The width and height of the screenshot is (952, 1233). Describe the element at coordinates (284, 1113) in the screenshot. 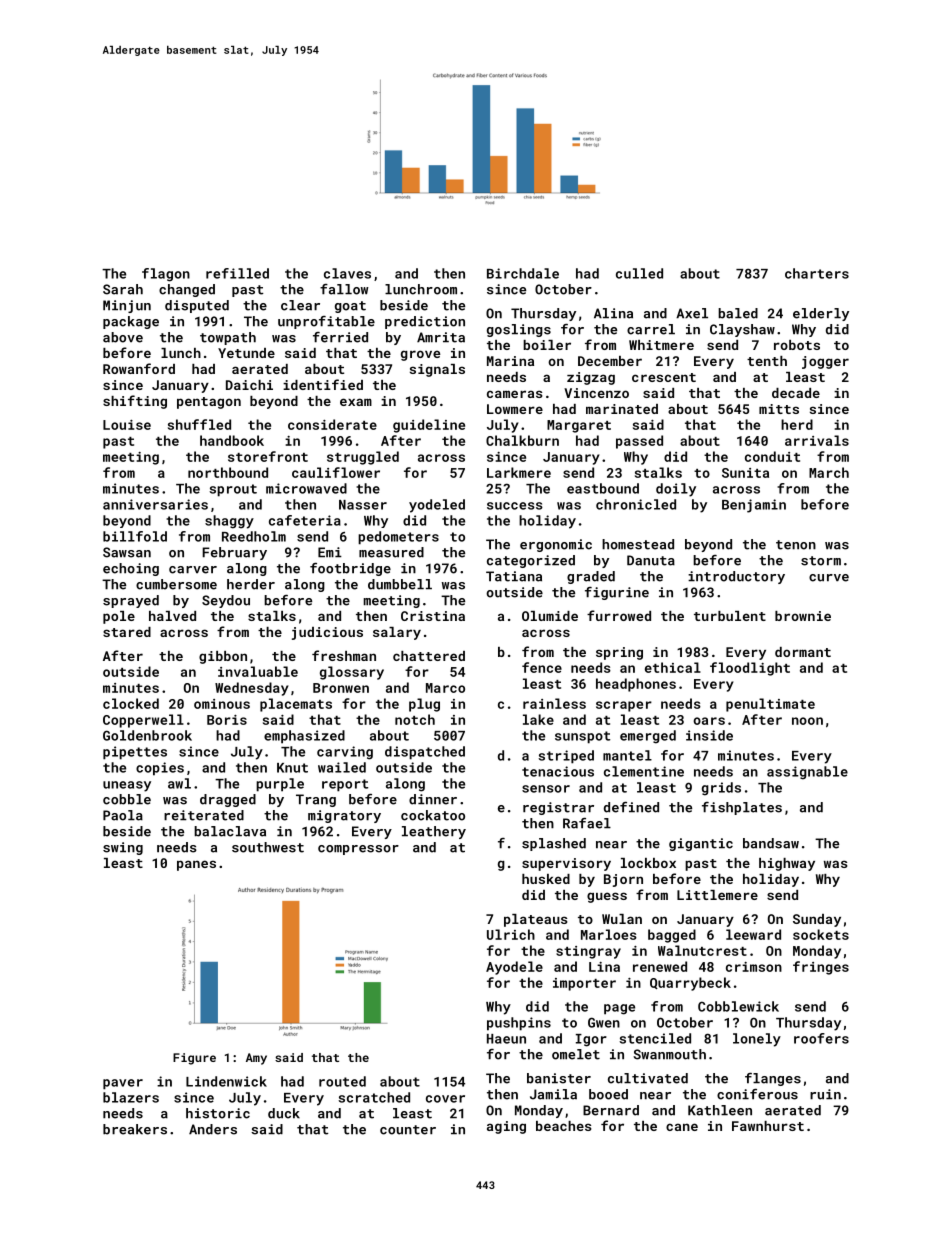

I see `duck` at that location.
